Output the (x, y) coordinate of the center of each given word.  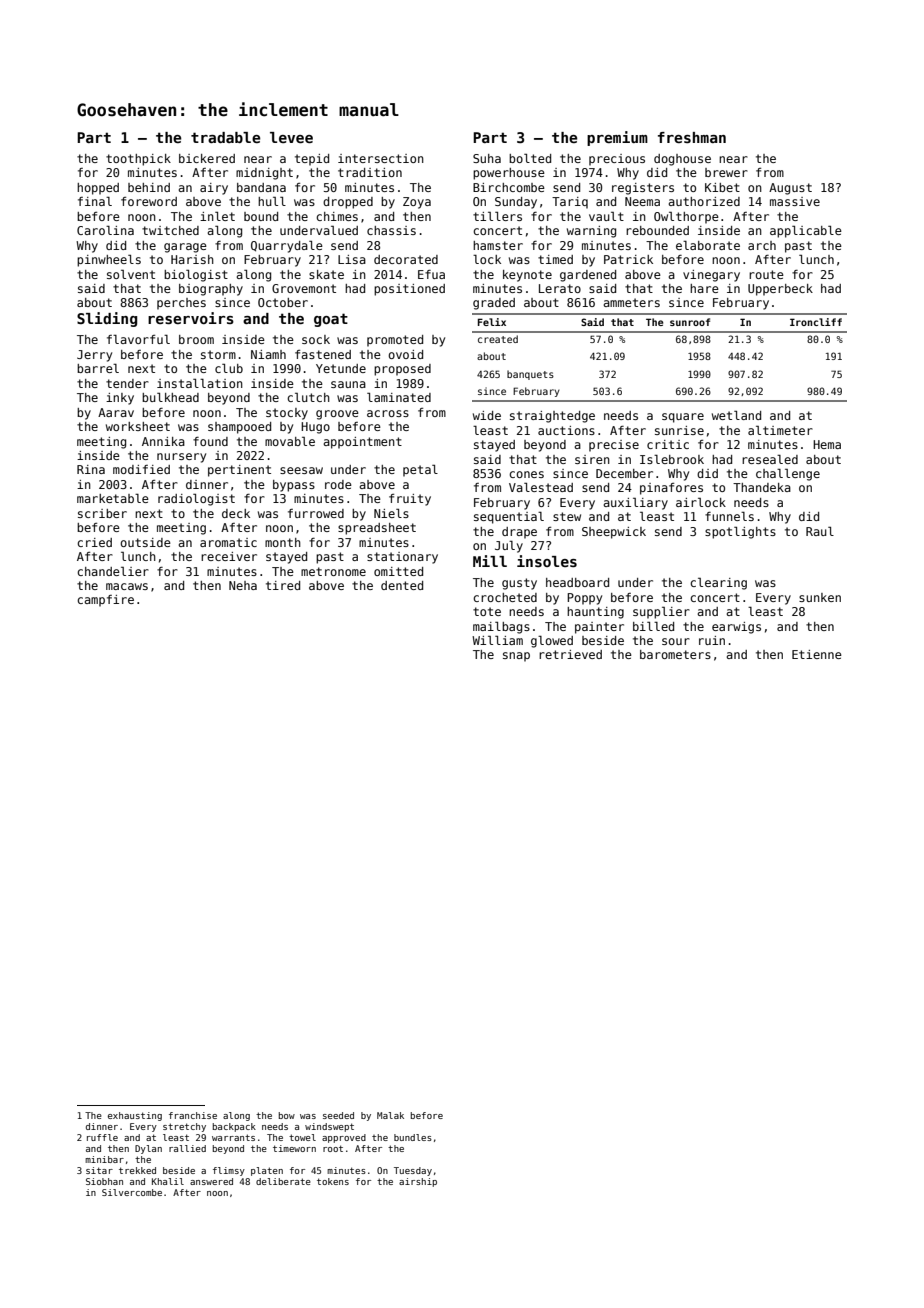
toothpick (138, 160)
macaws (127, 586)
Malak (390, 1115)
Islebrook (672, 459)
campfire (105, 601)
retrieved (570, 654)
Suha (487, 158)
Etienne (817, 654)
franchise (193, 1115)
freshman (692, 137)
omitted (398, 571)
